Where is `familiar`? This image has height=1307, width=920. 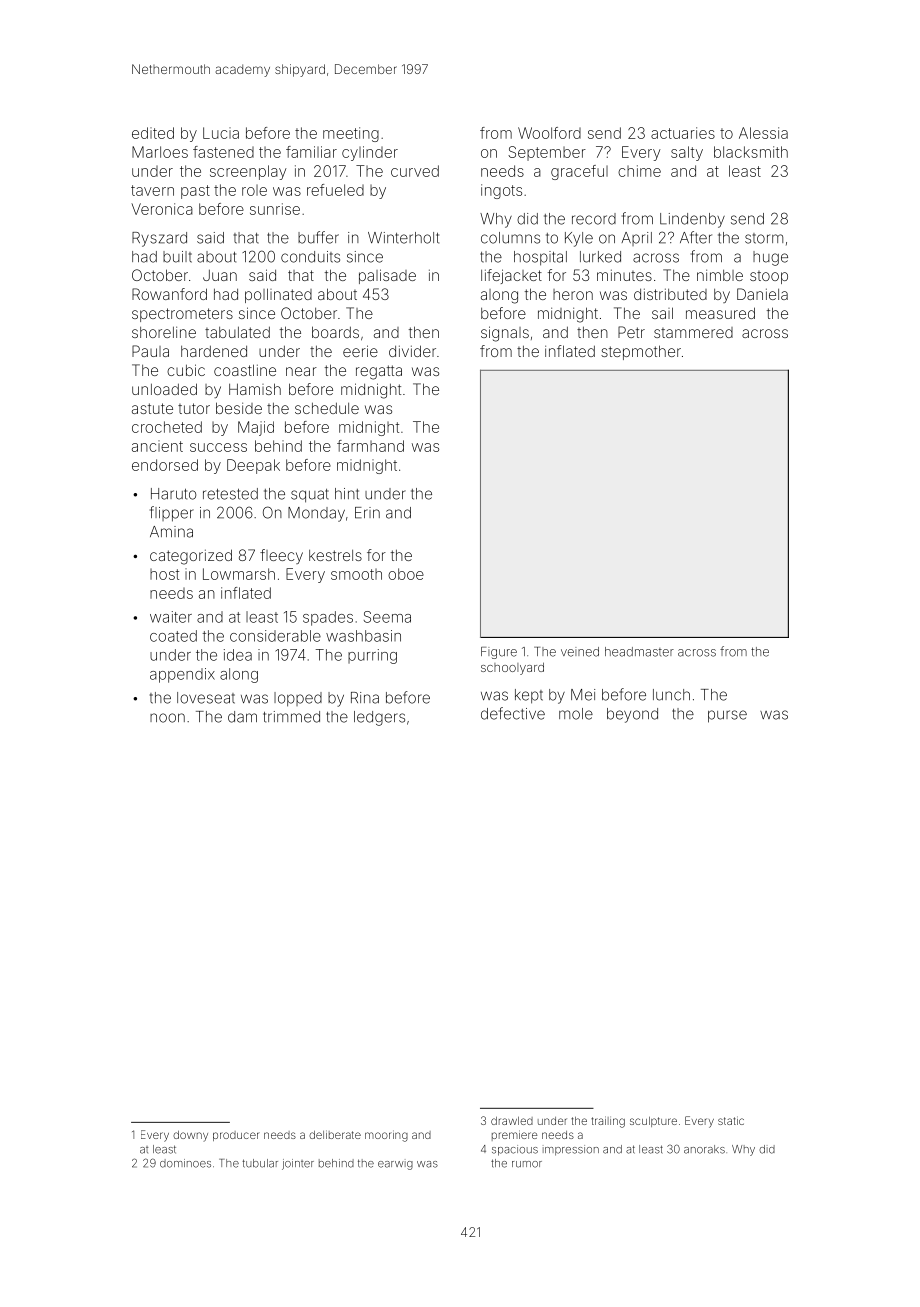
familiar is located at coordinates (311, 152).
